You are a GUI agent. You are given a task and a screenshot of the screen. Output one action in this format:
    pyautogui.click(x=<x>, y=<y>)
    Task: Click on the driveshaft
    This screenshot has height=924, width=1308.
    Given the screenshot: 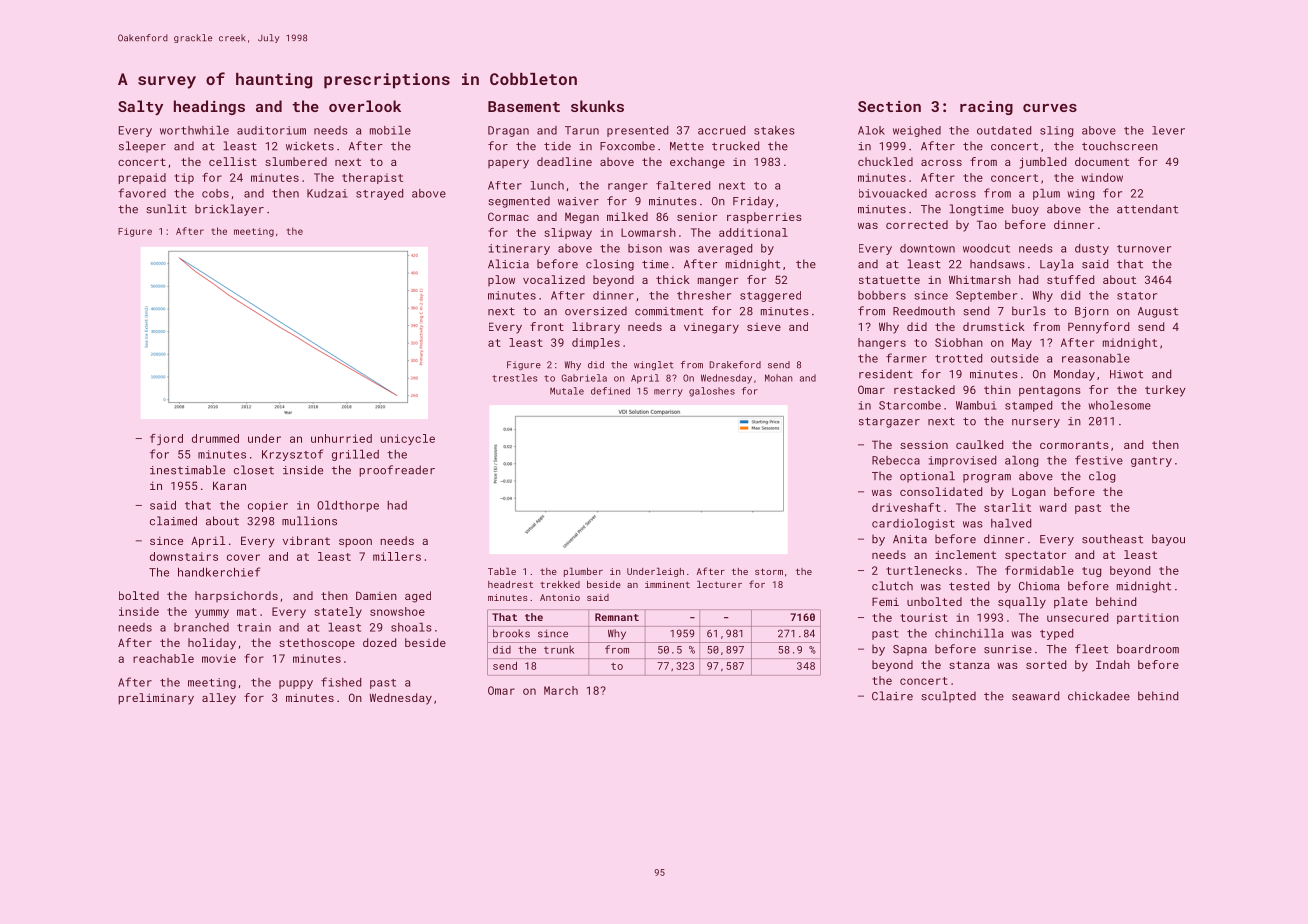 What is the action you would take?
    pyautogui.click(x=906, y=507)
